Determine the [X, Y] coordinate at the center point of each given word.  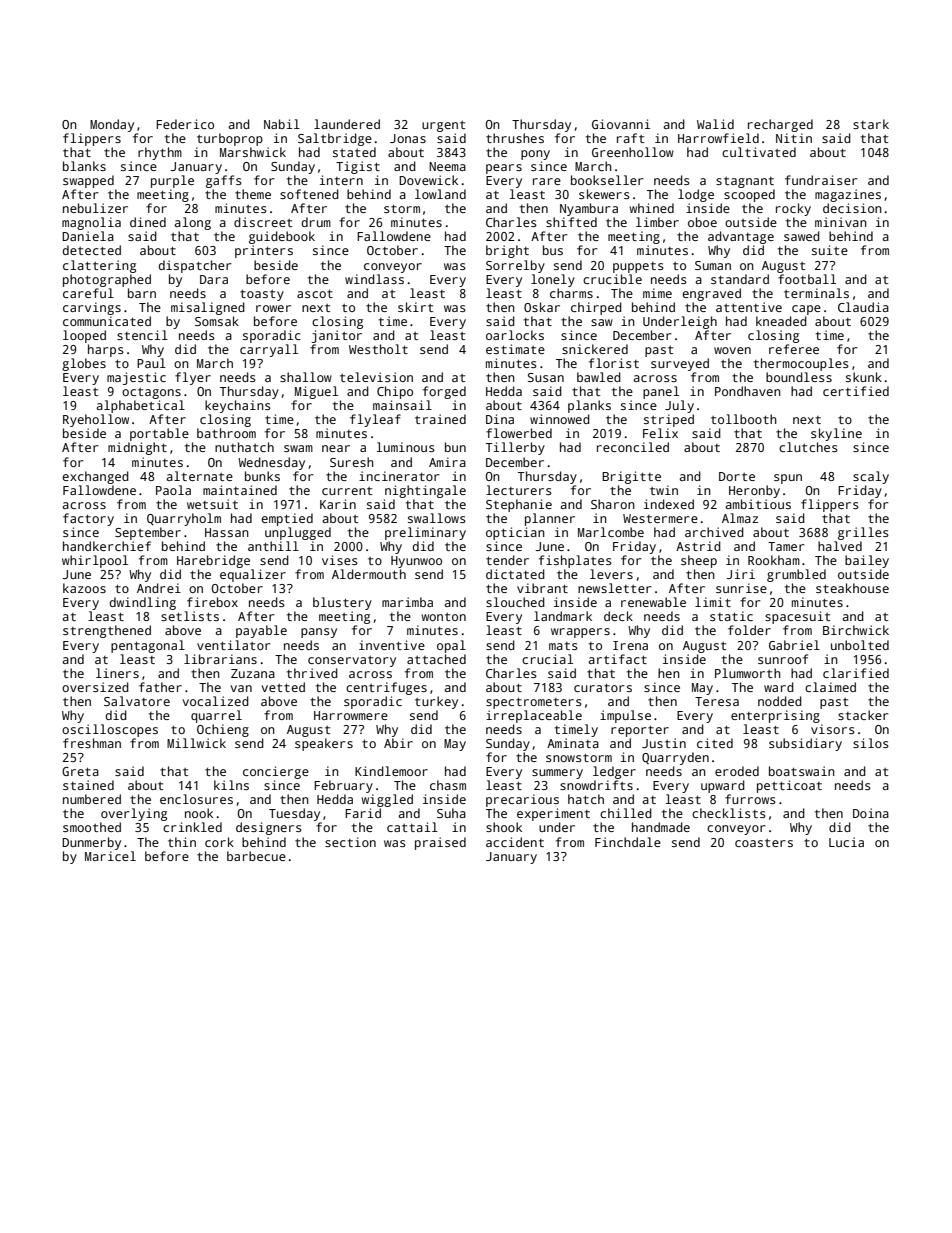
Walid [715, 124]
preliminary [425, 533]
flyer [193, 378]
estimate [515, 349]
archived [714, 532]
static [731, 616]
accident [515, 842]
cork [219, 842]
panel [661, 392]
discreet [263, 222]
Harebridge [213, 561]
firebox [212, 602]
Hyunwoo [416, 562]
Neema [447, 166]
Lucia [846, 842]
